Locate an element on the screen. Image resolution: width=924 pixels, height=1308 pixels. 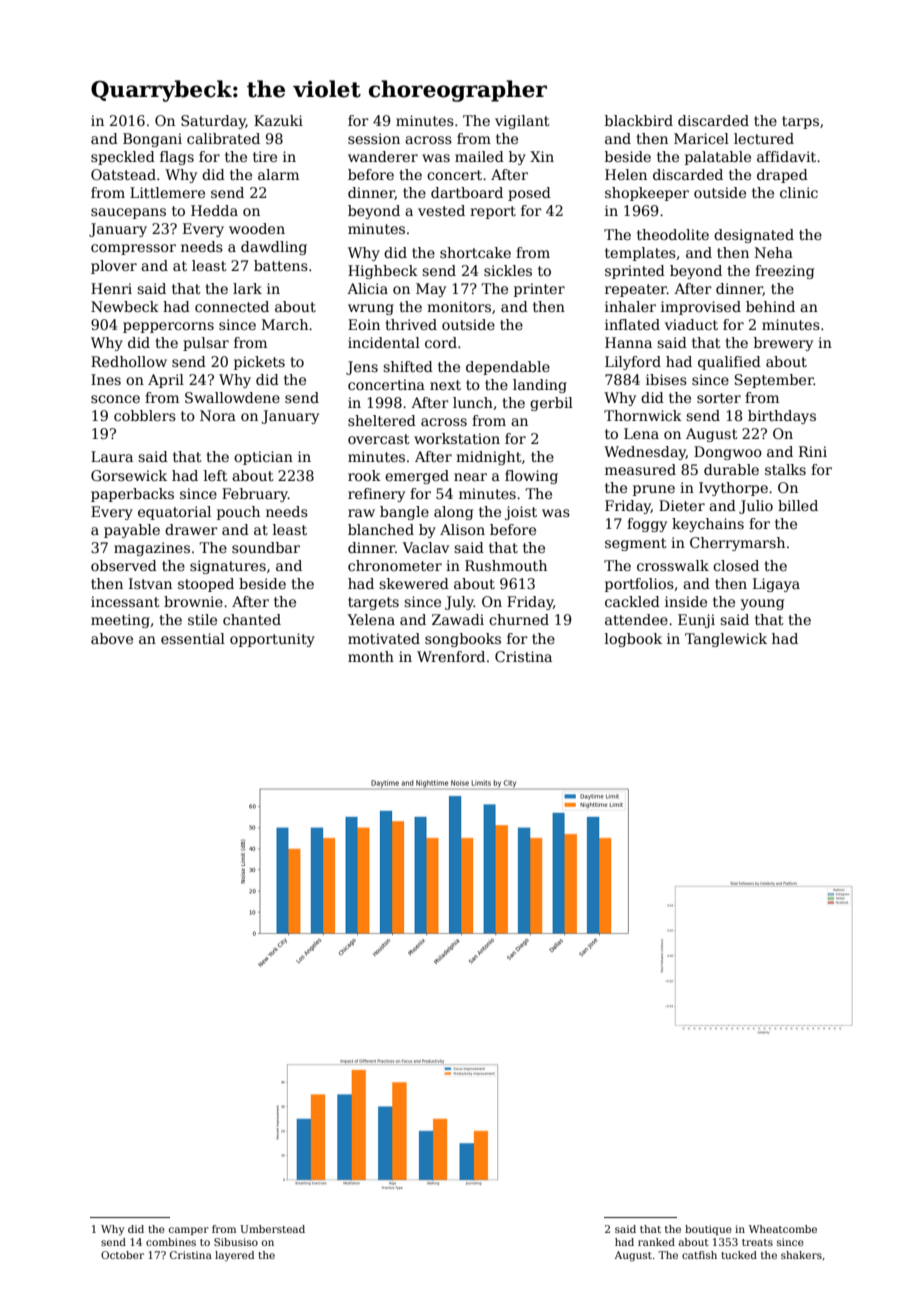
flags is located at coordinates (177, 158).
